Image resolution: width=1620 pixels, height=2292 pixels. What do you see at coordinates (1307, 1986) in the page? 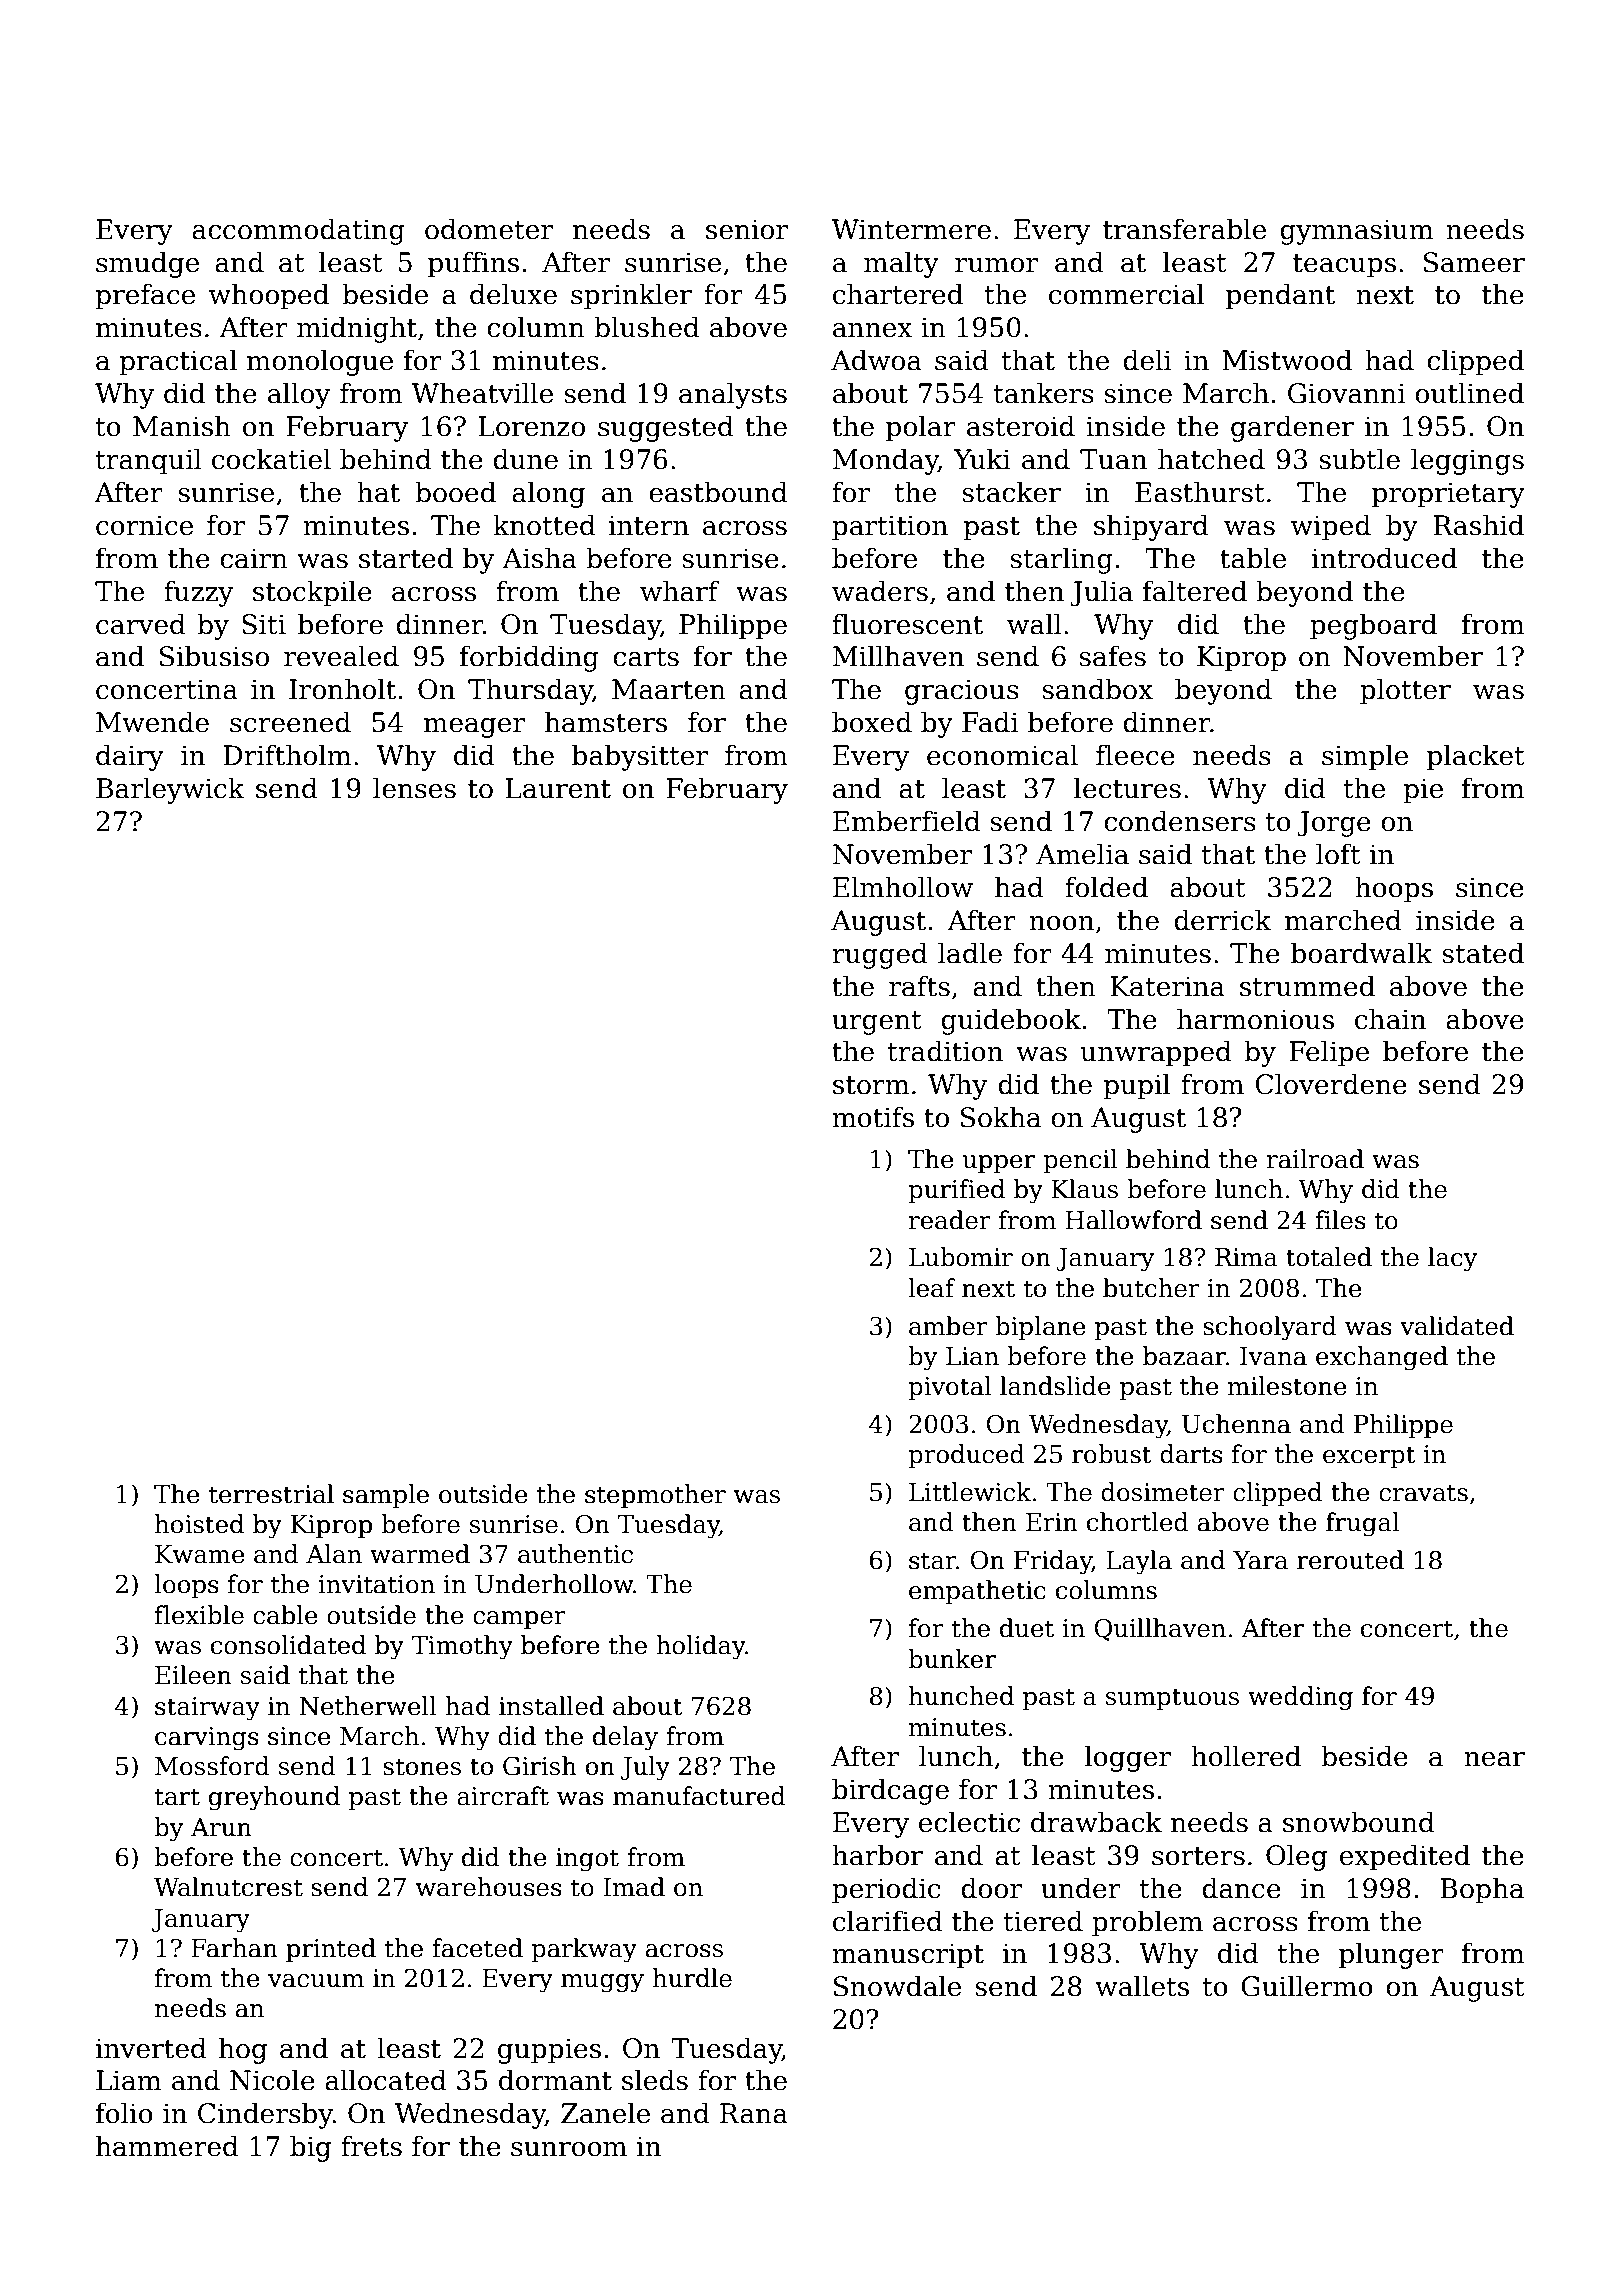
I see `Guillermo` at bounding box center [1307, 1986].
